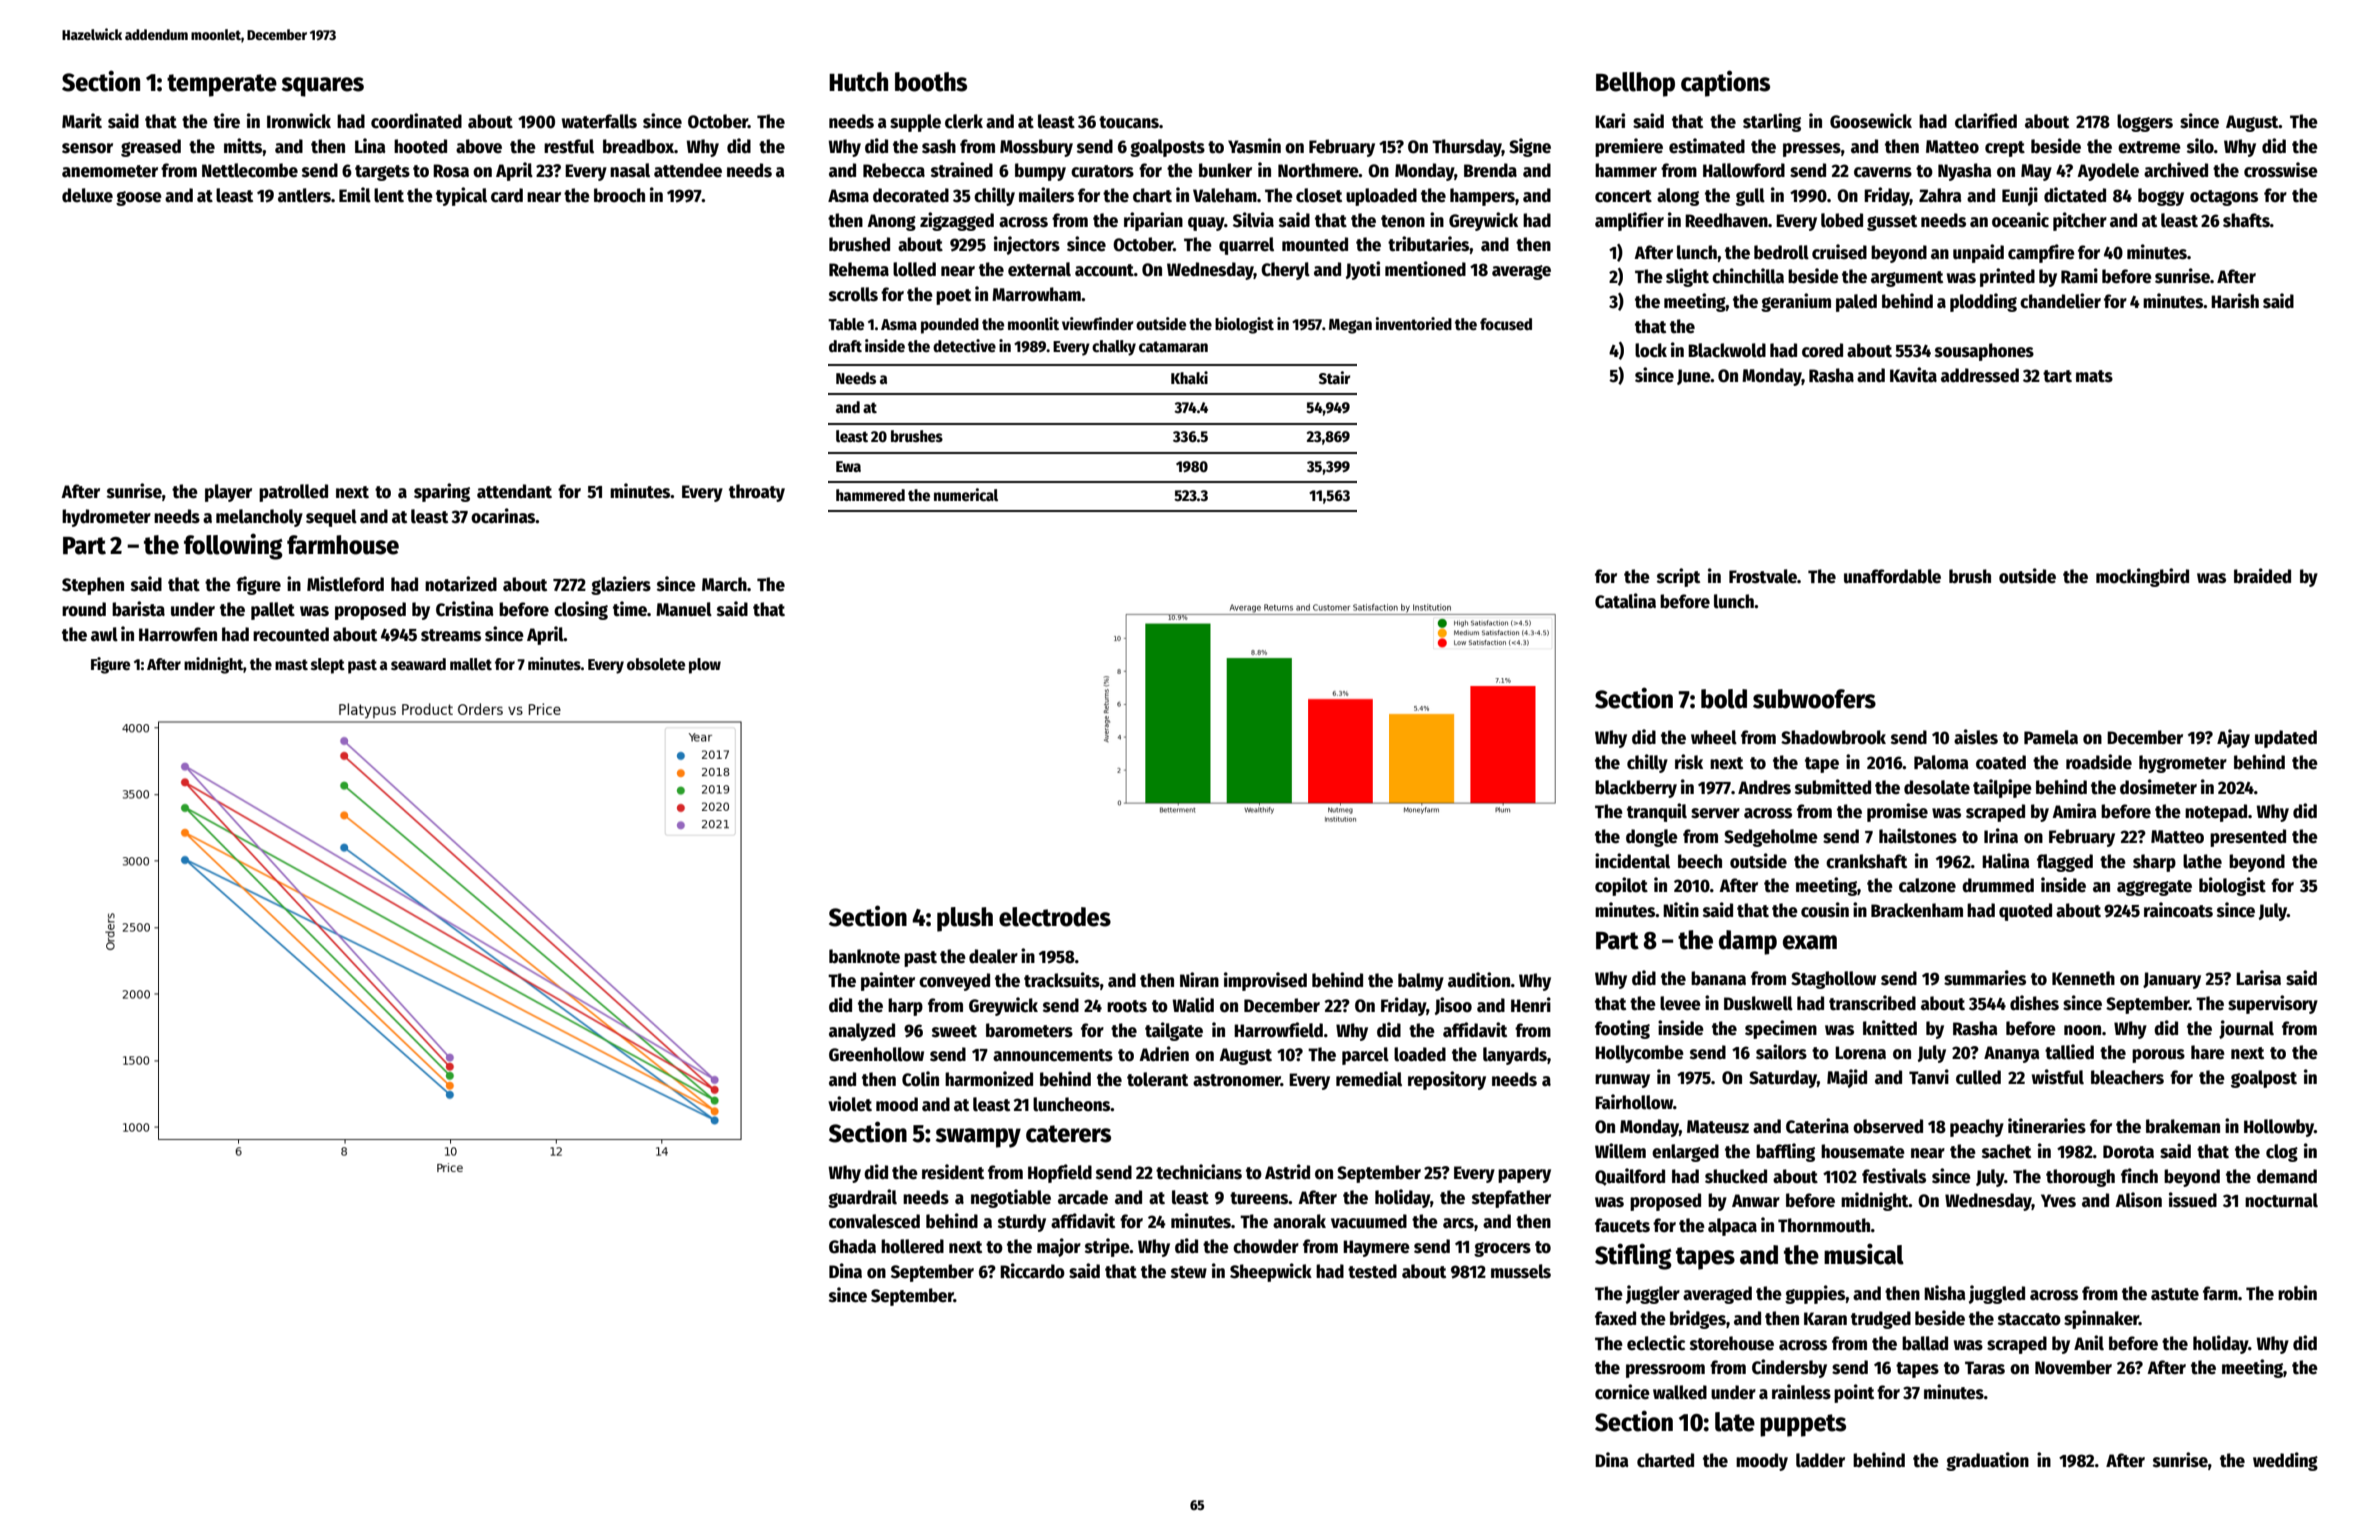 The height and width of the document is (1540, 2380). I want to click on guardrail, so click(862, 1198).
